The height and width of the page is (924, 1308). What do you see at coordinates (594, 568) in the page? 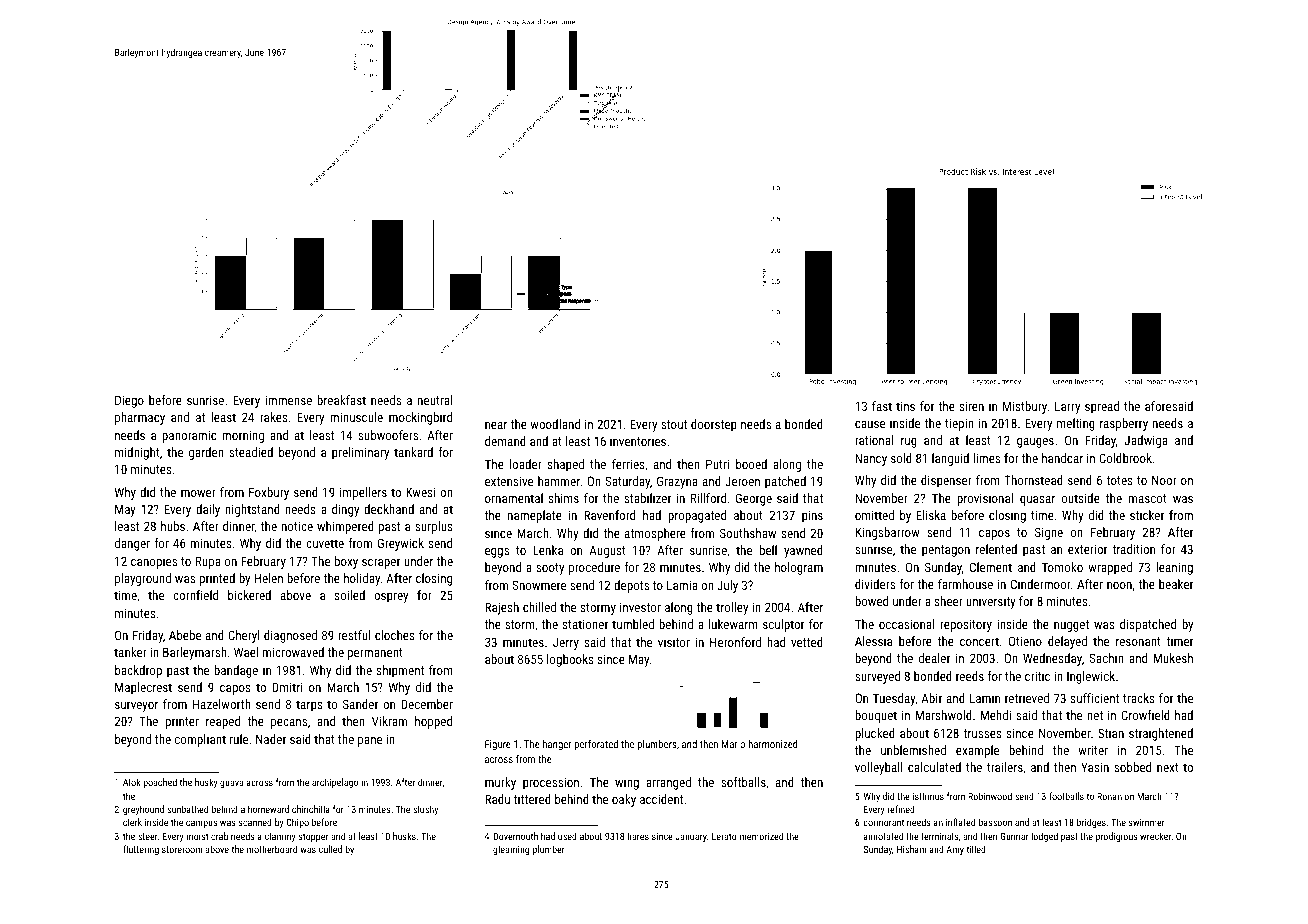
I see `procedure` at bounding box center [594, 568].
